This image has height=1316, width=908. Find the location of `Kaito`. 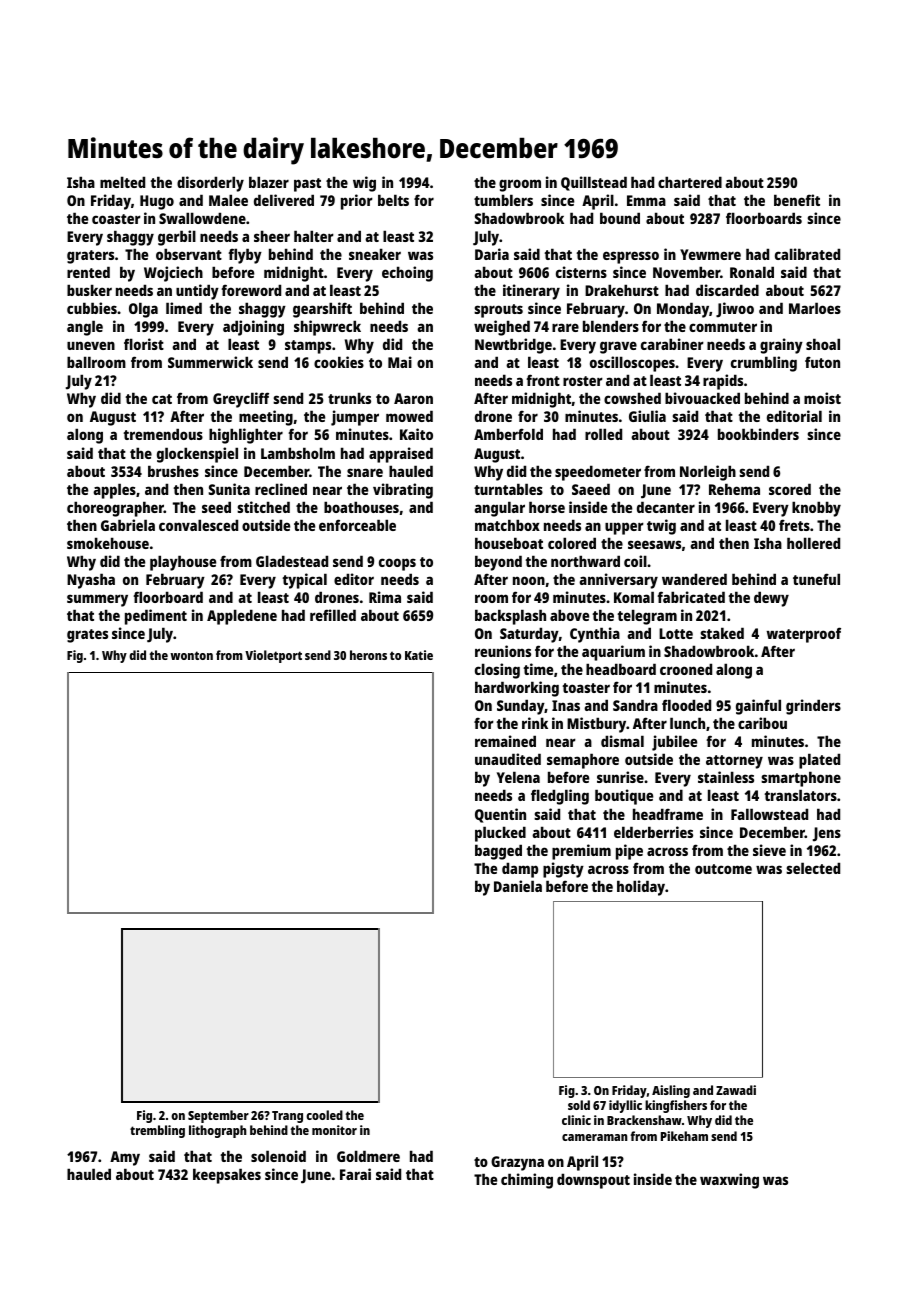

Kaito is located at coordinates (416, 434).
